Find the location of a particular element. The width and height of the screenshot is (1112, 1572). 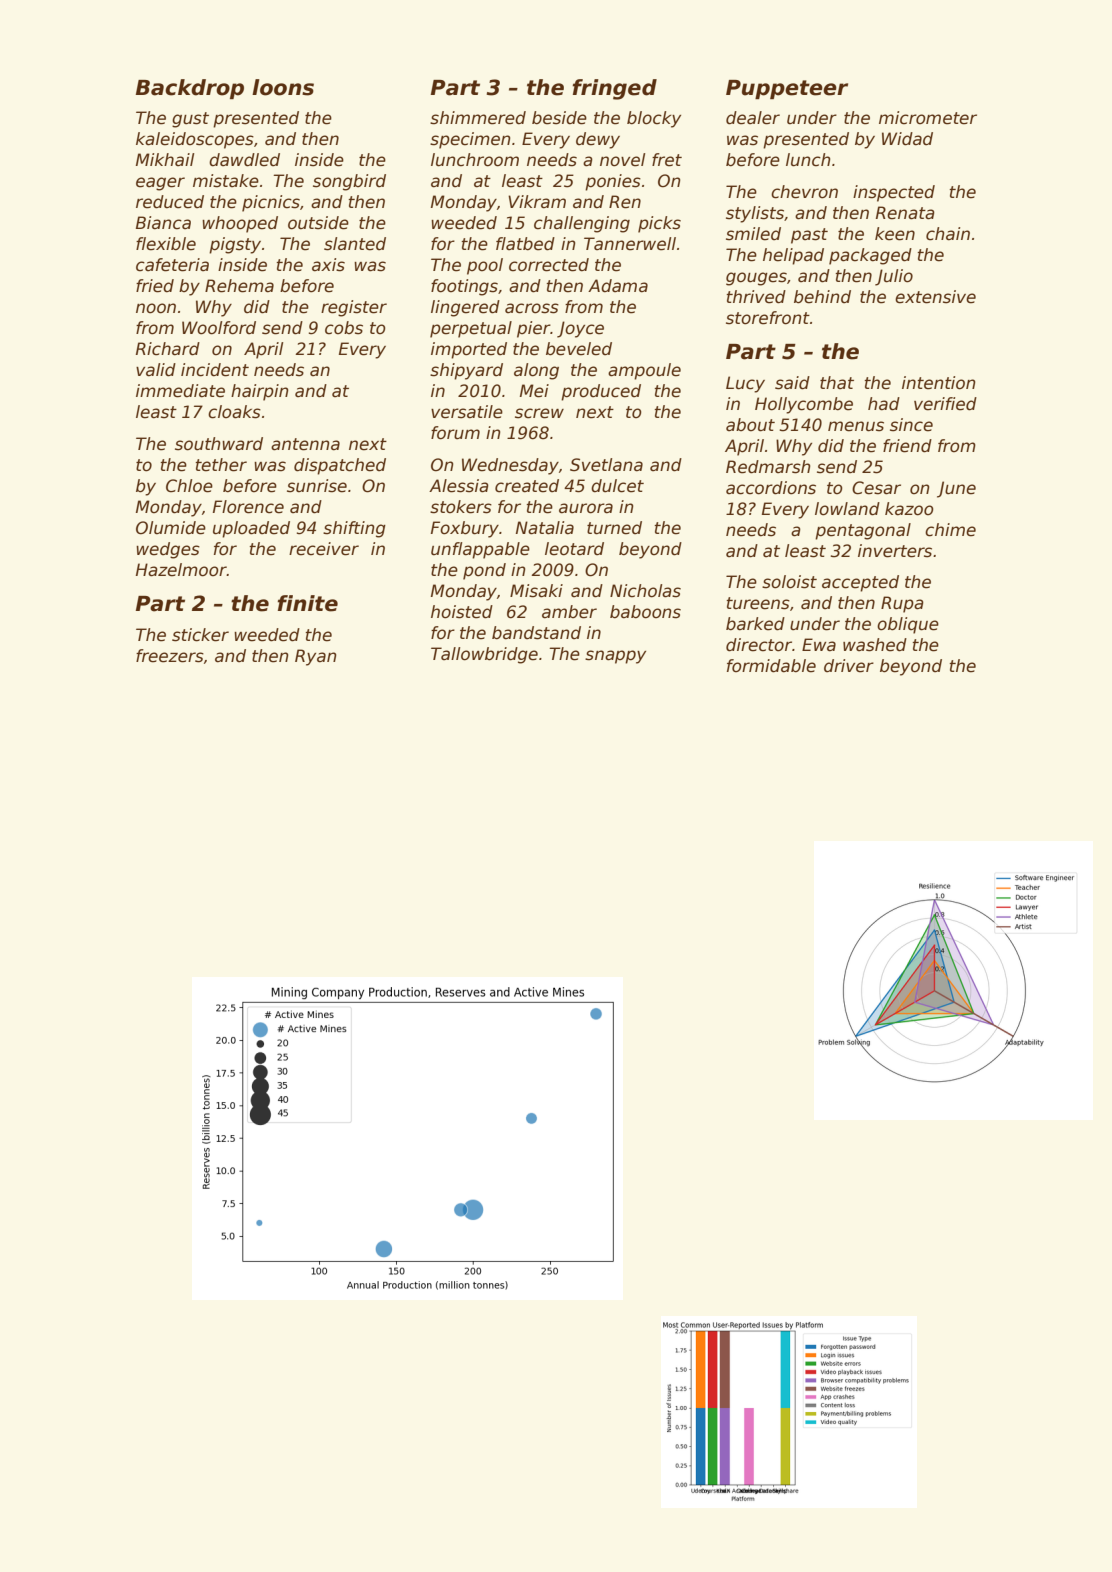

Widad is located at coordinates (907, 139).
